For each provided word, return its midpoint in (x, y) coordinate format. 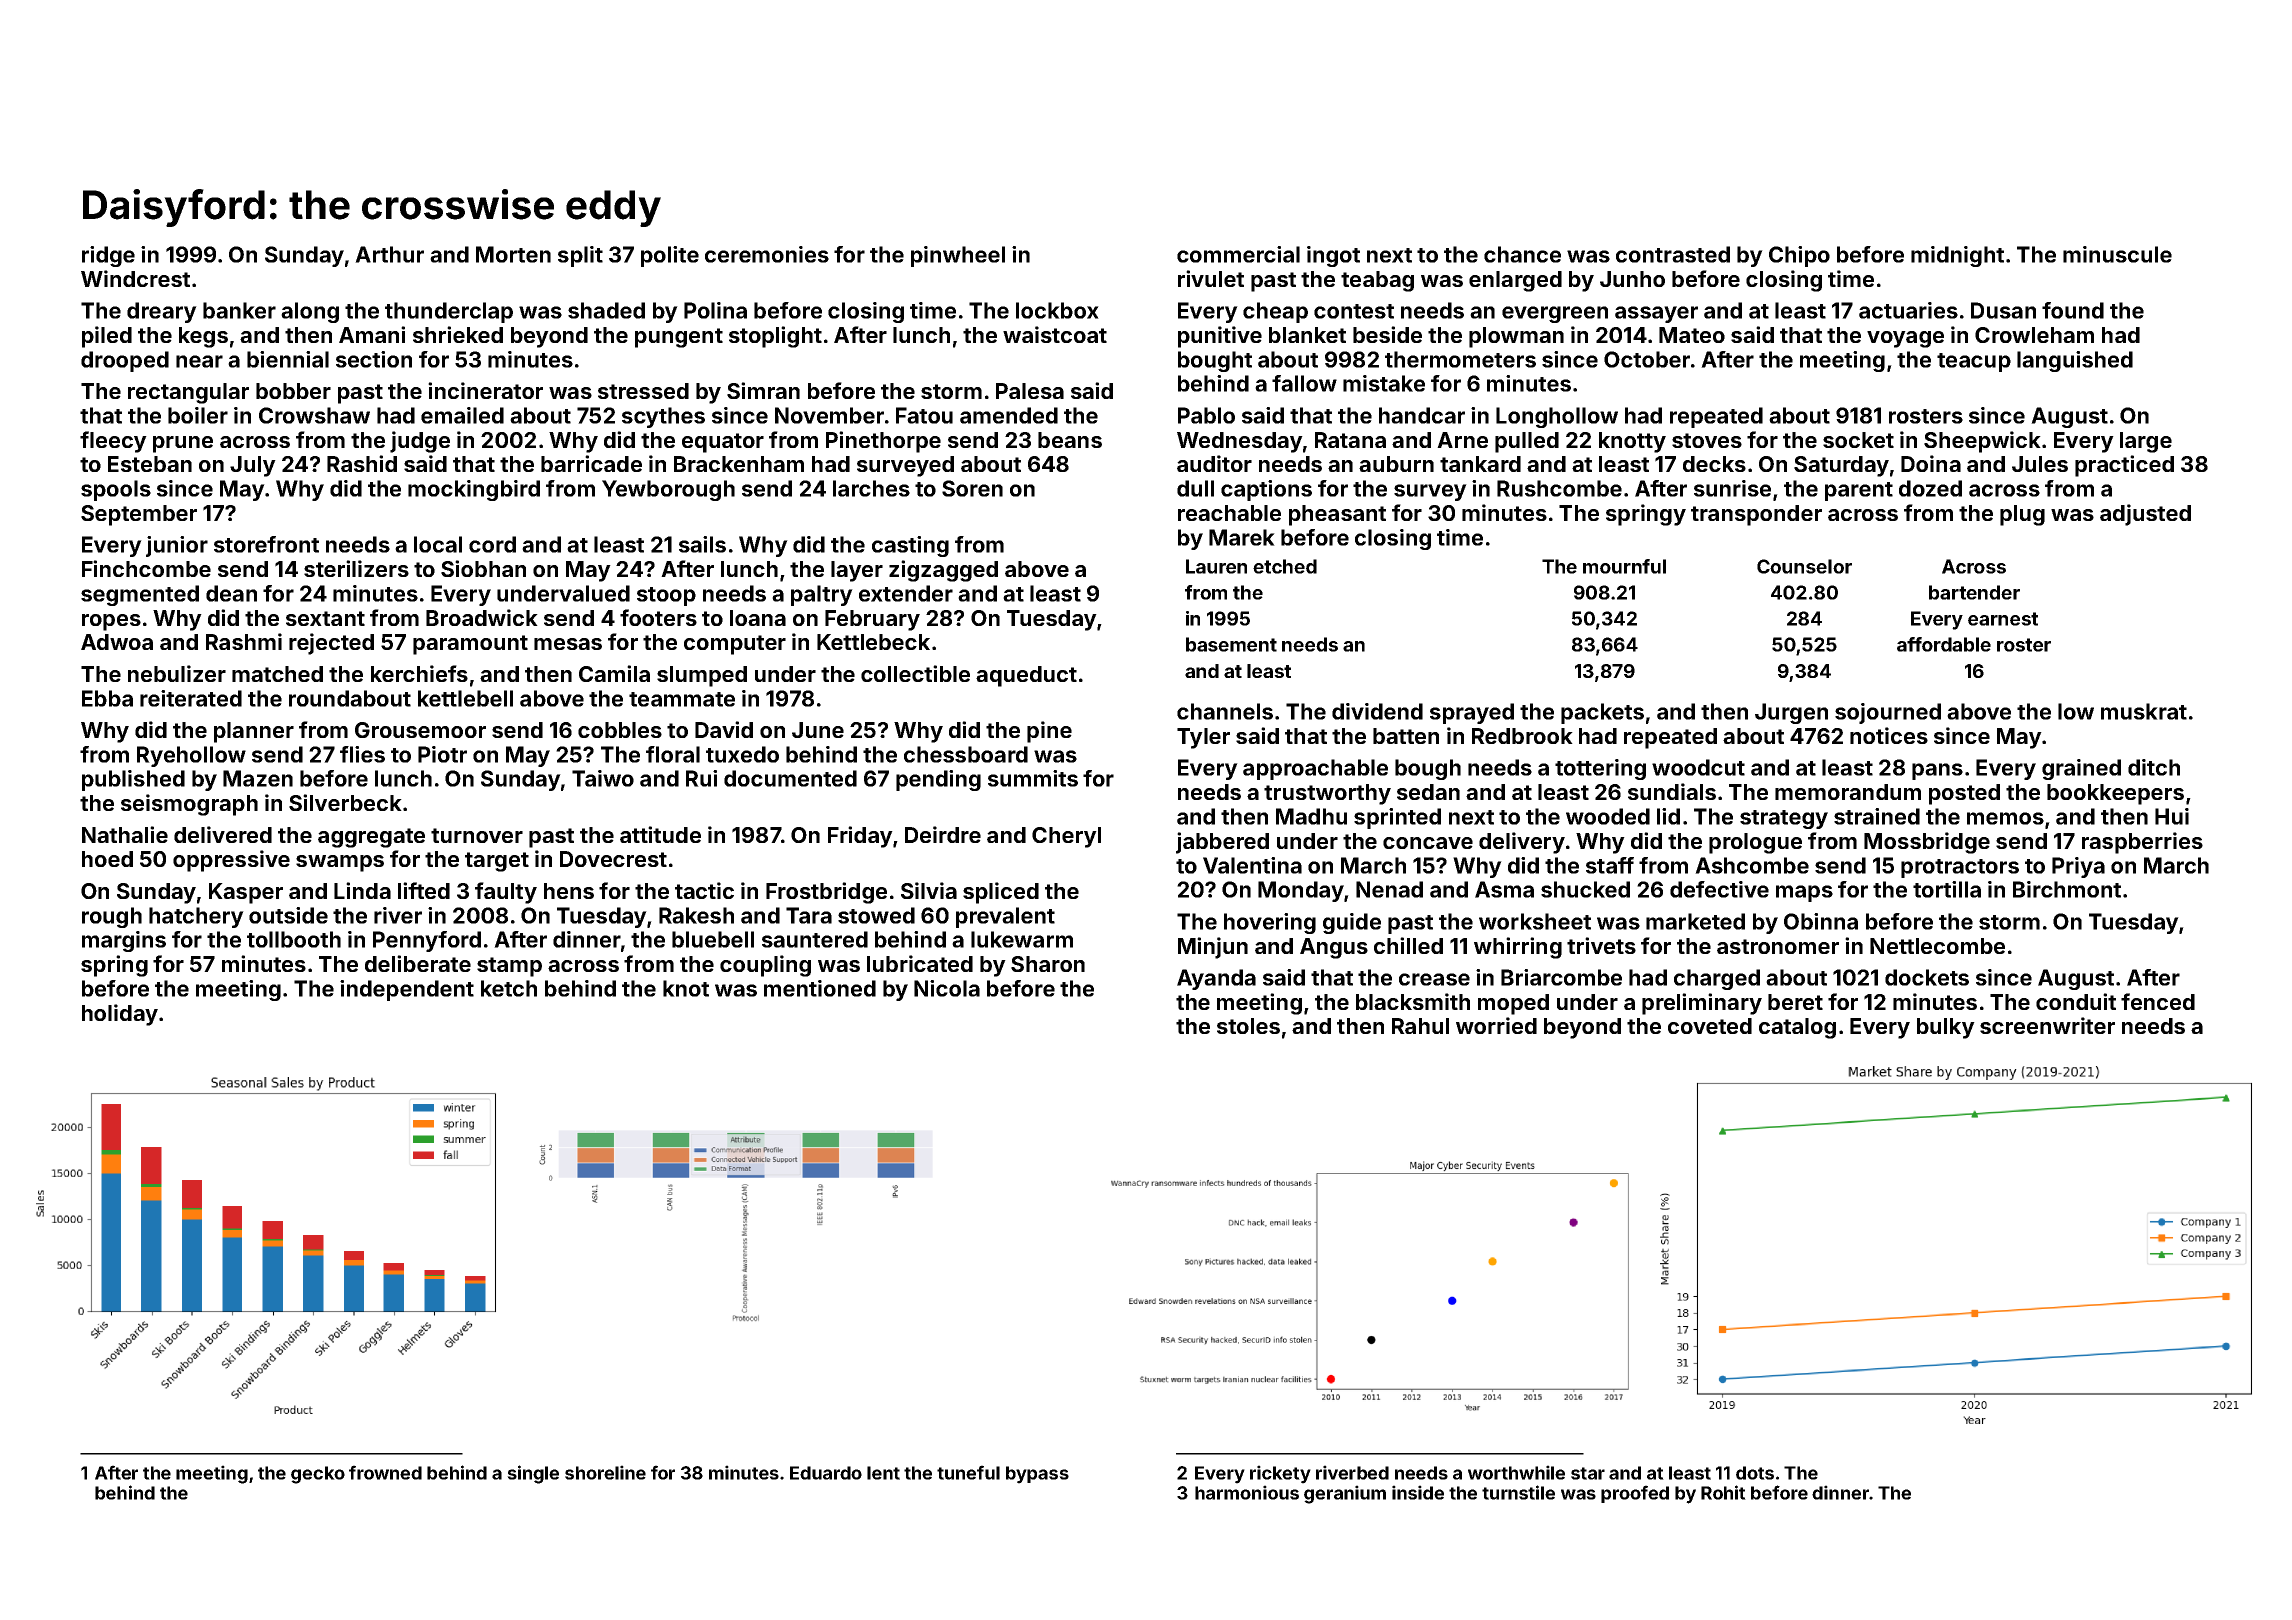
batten (1406, 736)
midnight (1957, 256)
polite (670, 256)
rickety (1280, 1474)
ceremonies (767, 254)
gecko (318, 1475)
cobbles (620, 730)
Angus (1334, 948)
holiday (120, 1015)
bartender (1974, 592)
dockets (1927, 977)
